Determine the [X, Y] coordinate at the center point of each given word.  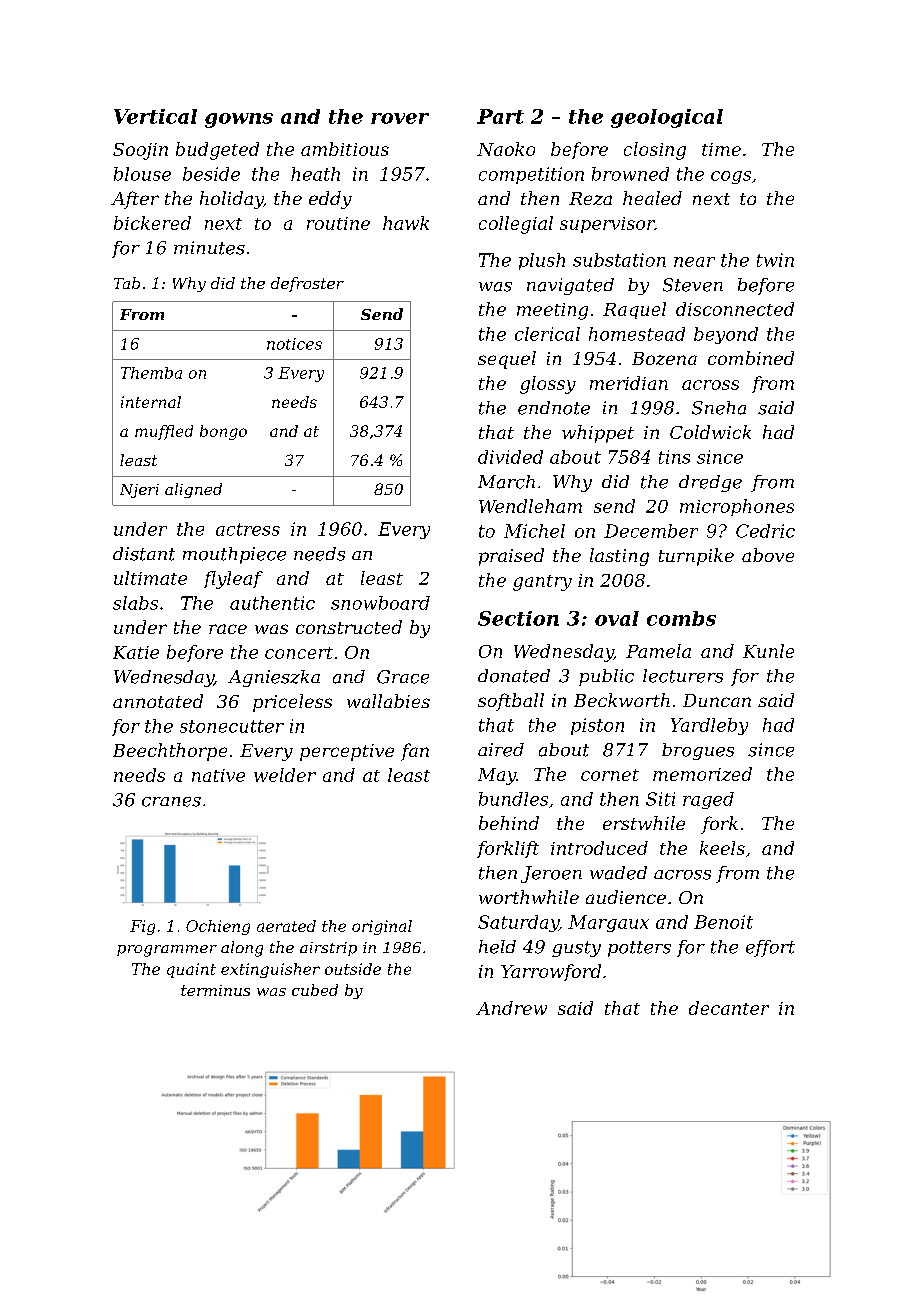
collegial [516, 225]
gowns [239, 120]
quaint [191, 970]
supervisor [607, 225]
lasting [619, 557]
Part [500, 116]
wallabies [388, 701]
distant [144, 554]
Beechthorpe [170, 752]
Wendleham [530, 506]
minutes [209, 248]
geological [667, 118]
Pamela [658, 651]
